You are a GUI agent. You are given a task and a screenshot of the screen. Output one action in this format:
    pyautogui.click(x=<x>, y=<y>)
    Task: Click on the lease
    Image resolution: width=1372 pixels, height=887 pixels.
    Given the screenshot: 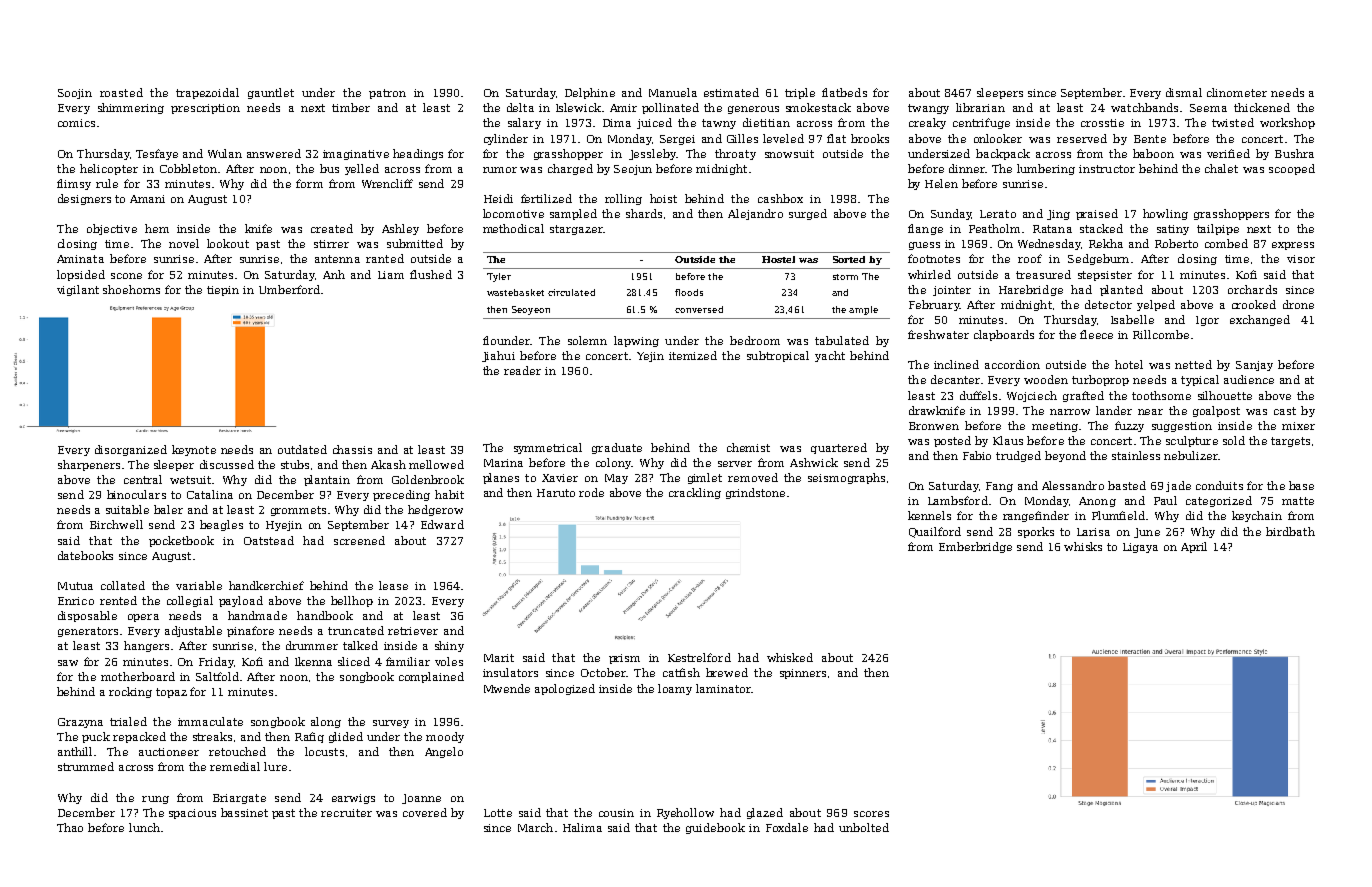 What is the action you would take?
    pyautogui.click(x=393, y=585)
